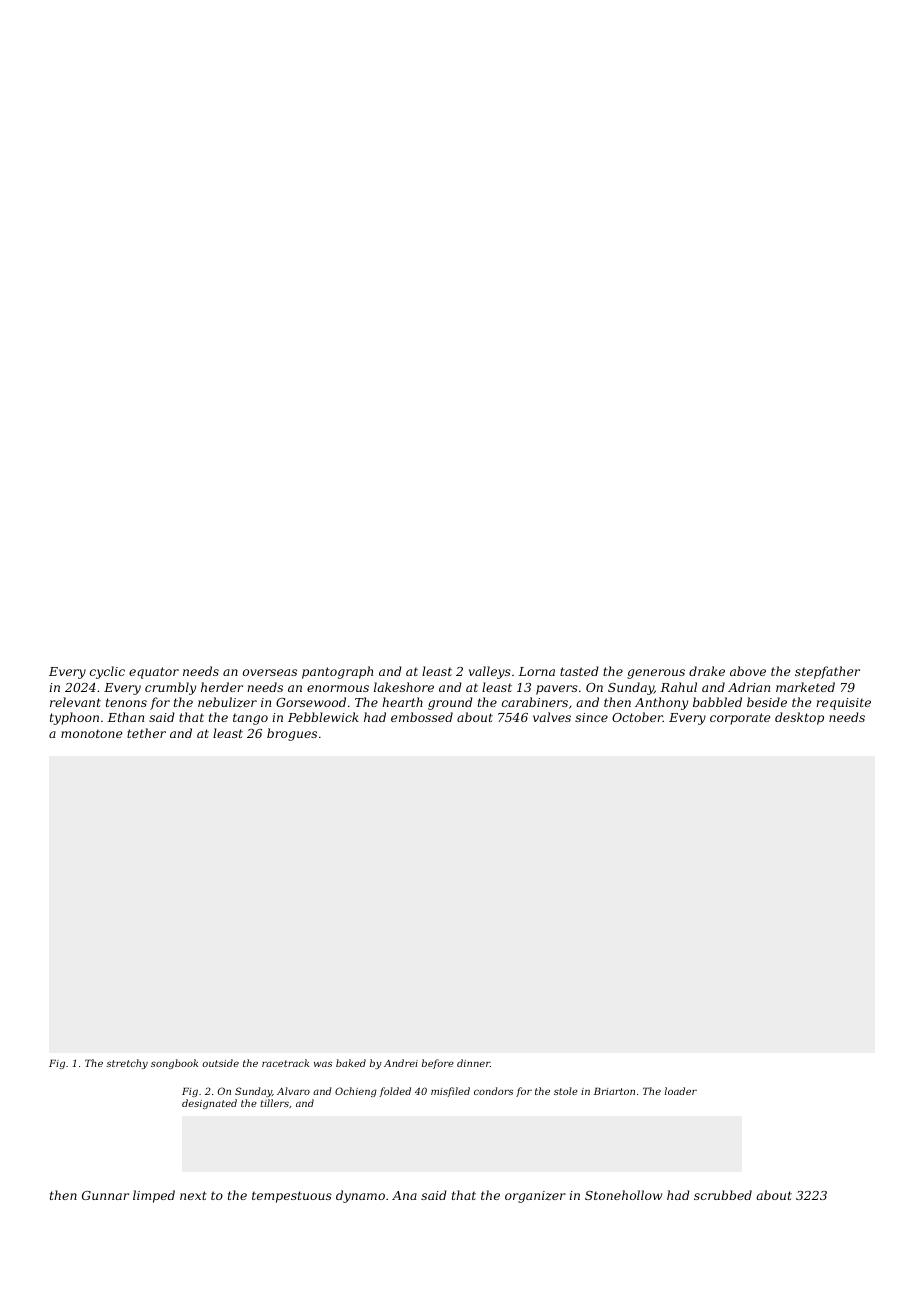 This document has height=1308, width=924. I want to click on baked, so click(351, 1063).
